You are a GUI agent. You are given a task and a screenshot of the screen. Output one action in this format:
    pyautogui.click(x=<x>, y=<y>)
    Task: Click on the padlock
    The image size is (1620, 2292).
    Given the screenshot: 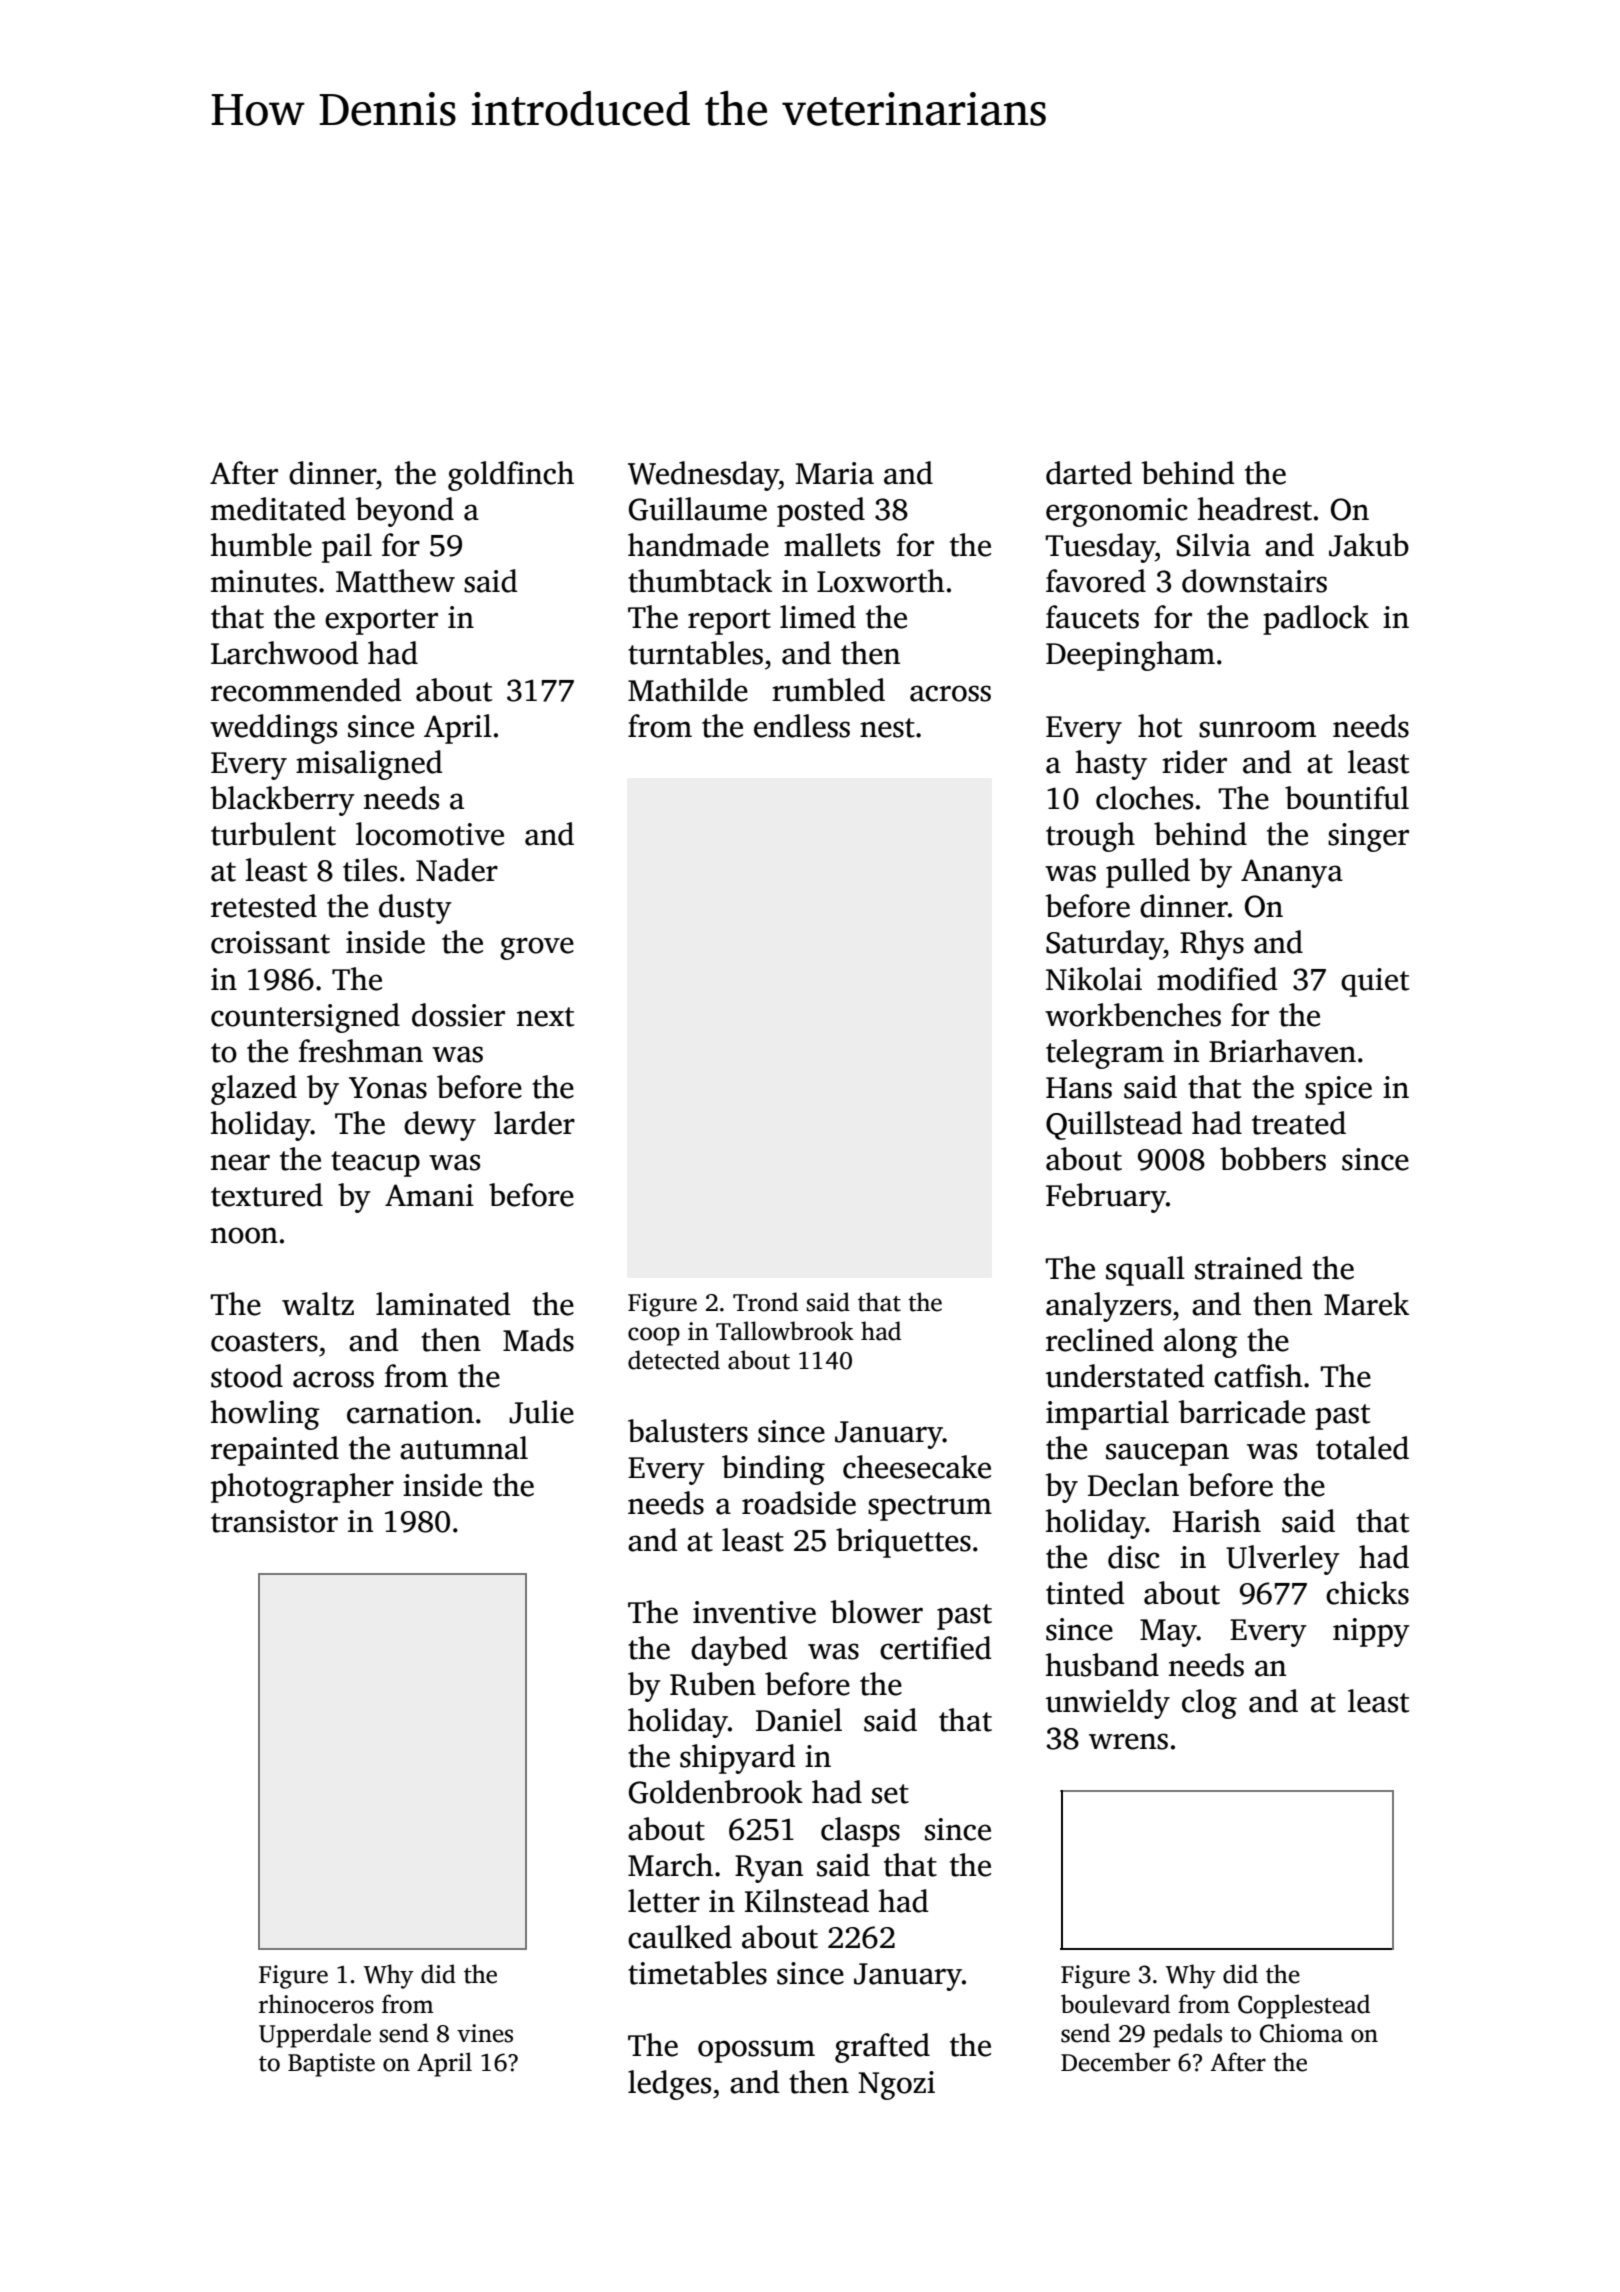 What is the action you would take?
    pyautogui.click(x=1316, y=620)
